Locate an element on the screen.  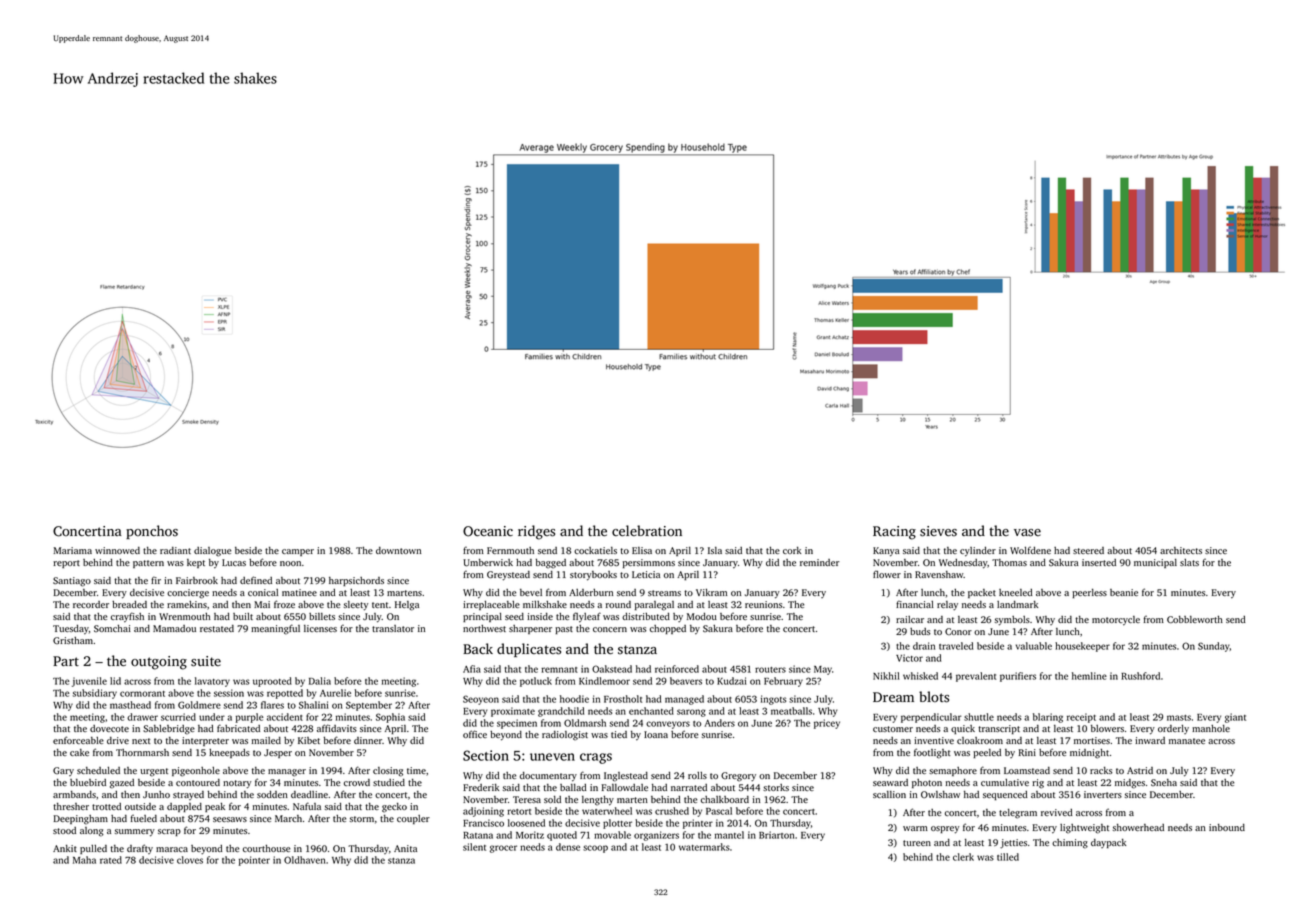
scrap is located at coordinates (169, 832).
